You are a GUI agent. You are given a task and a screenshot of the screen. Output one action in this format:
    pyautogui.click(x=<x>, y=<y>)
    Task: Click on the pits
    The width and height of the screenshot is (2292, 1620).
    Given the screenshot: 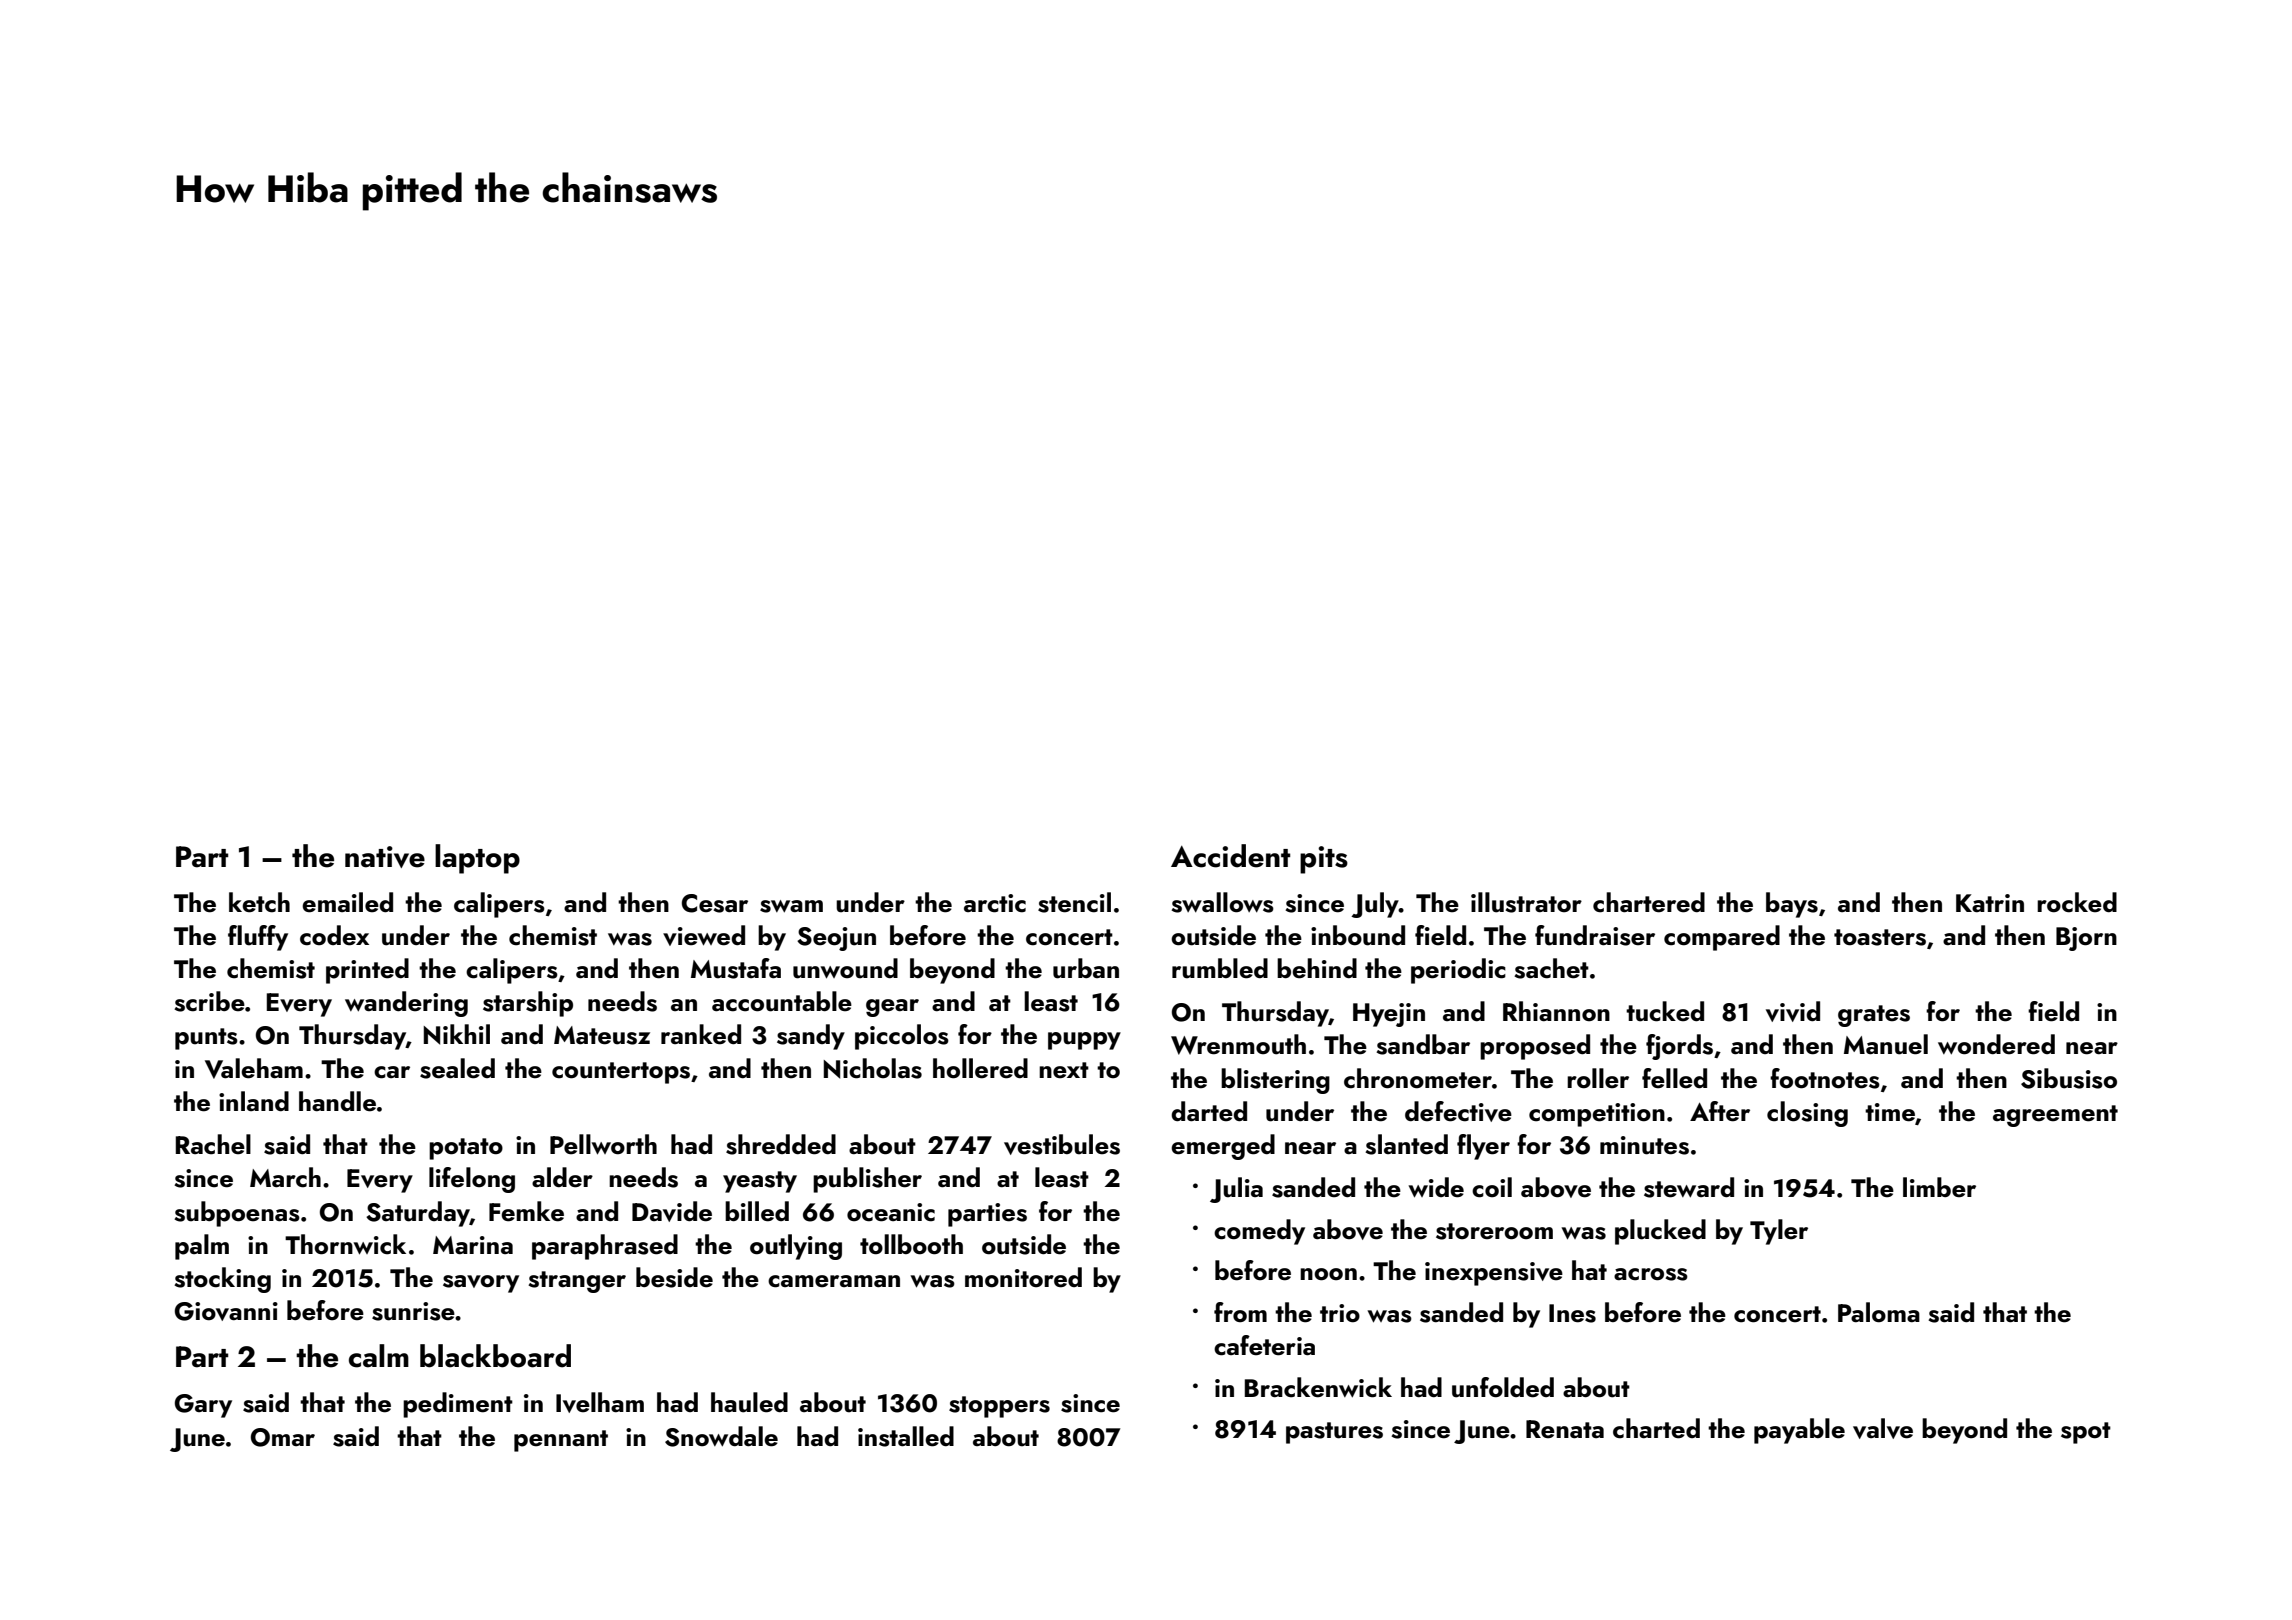 What is the action you would take?
    pyautogui.click(x=1324, y=860)
